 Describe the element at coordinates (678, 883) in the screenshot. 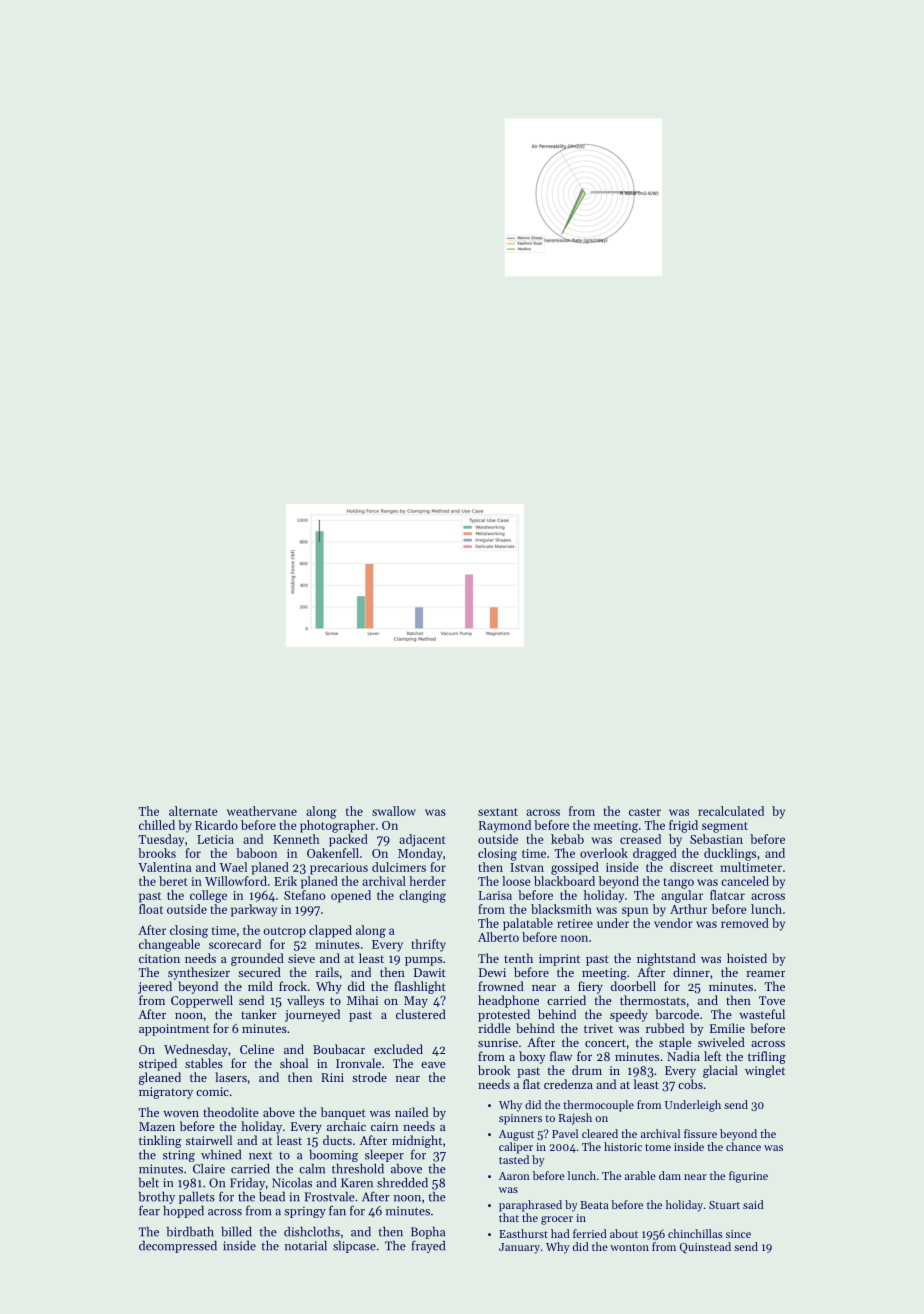

I see `tango` at that location.
